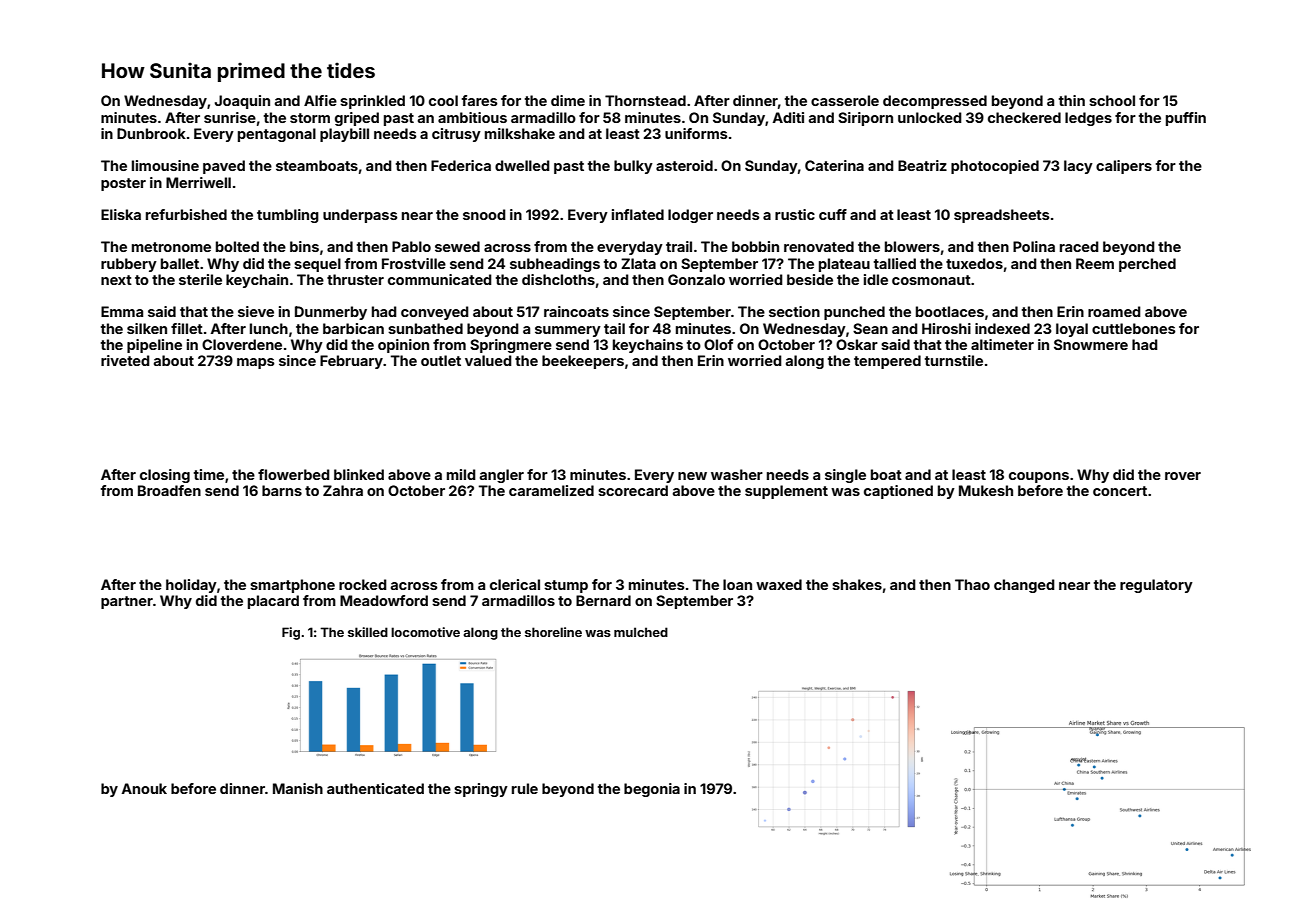 This screenshot has height=924, width=1308. I want to click on dwelled, so click(522, 165).
